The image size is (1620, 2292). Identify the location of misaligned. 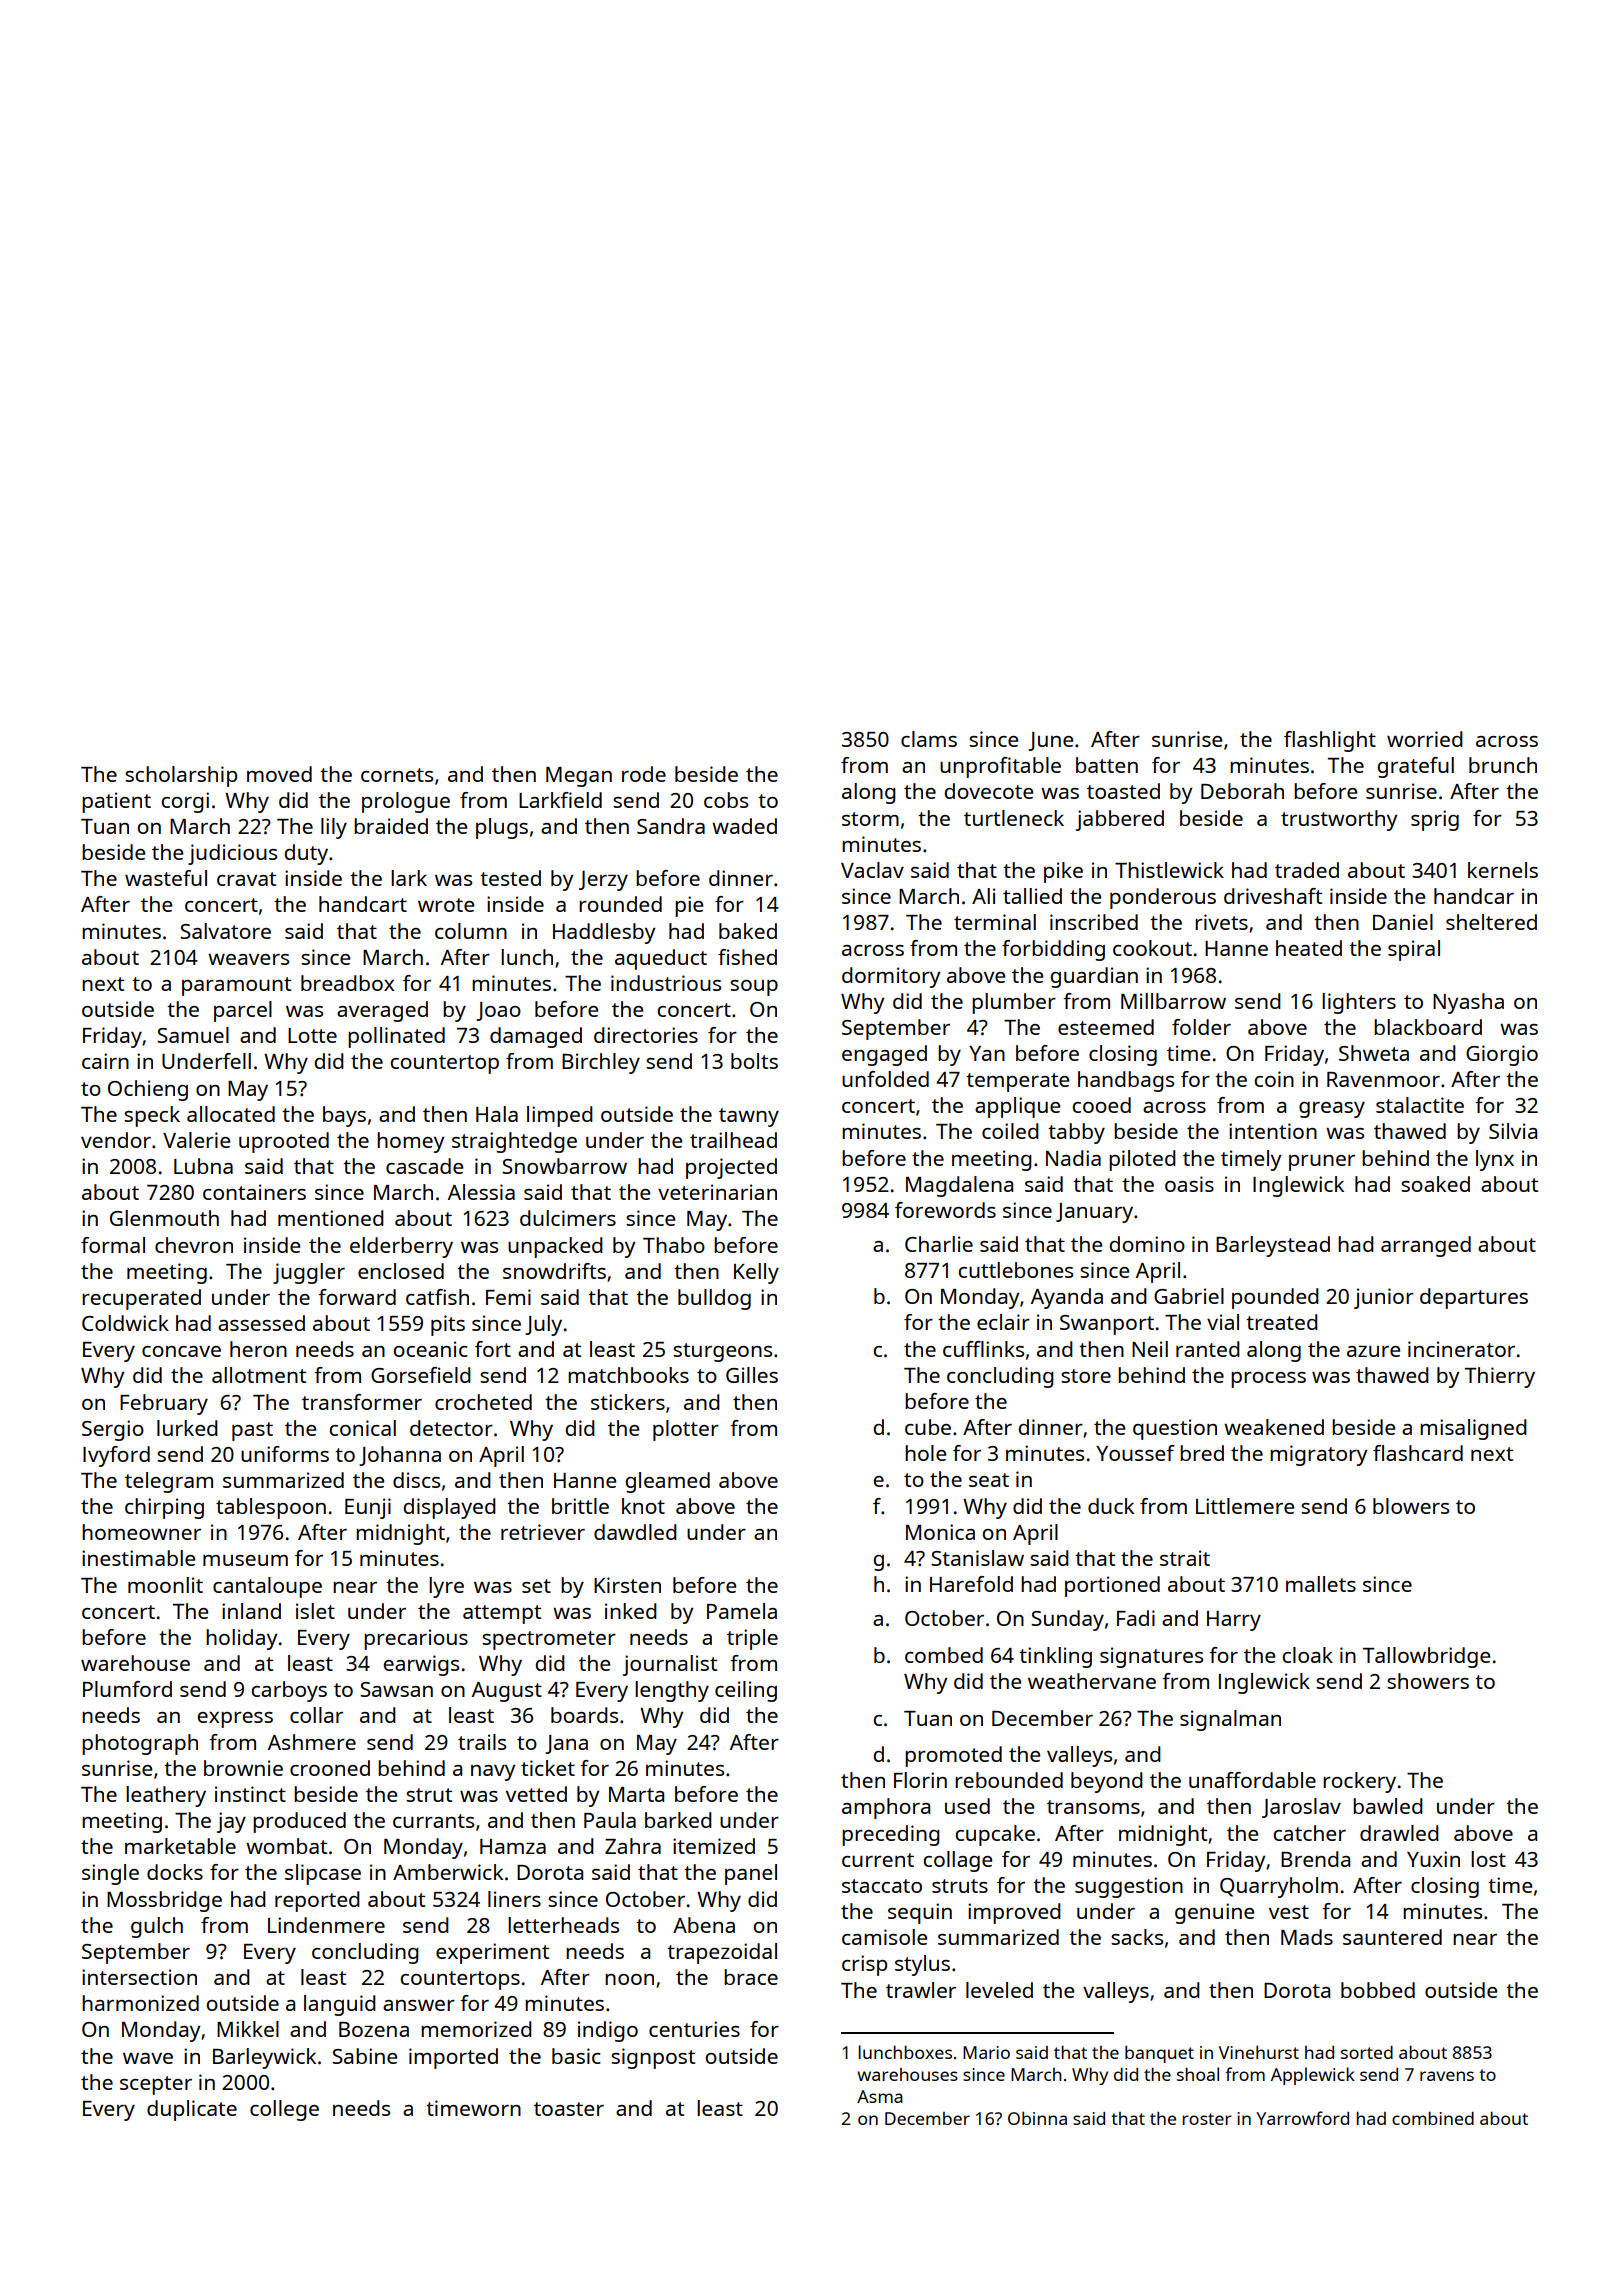
(1473, 1429).
